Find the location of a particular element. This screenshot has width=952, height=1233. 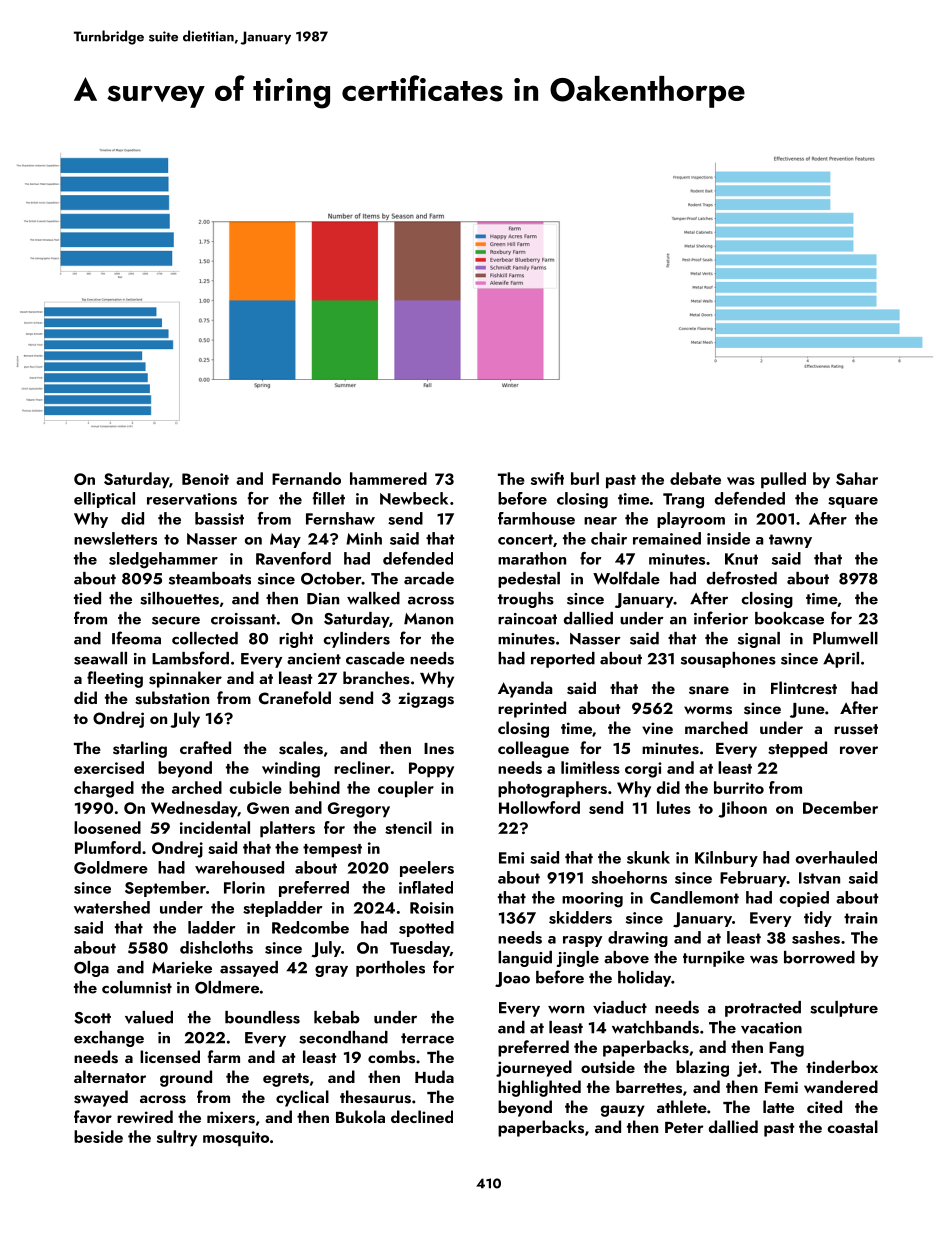

mixers is located at coordinates (231, 1117).
